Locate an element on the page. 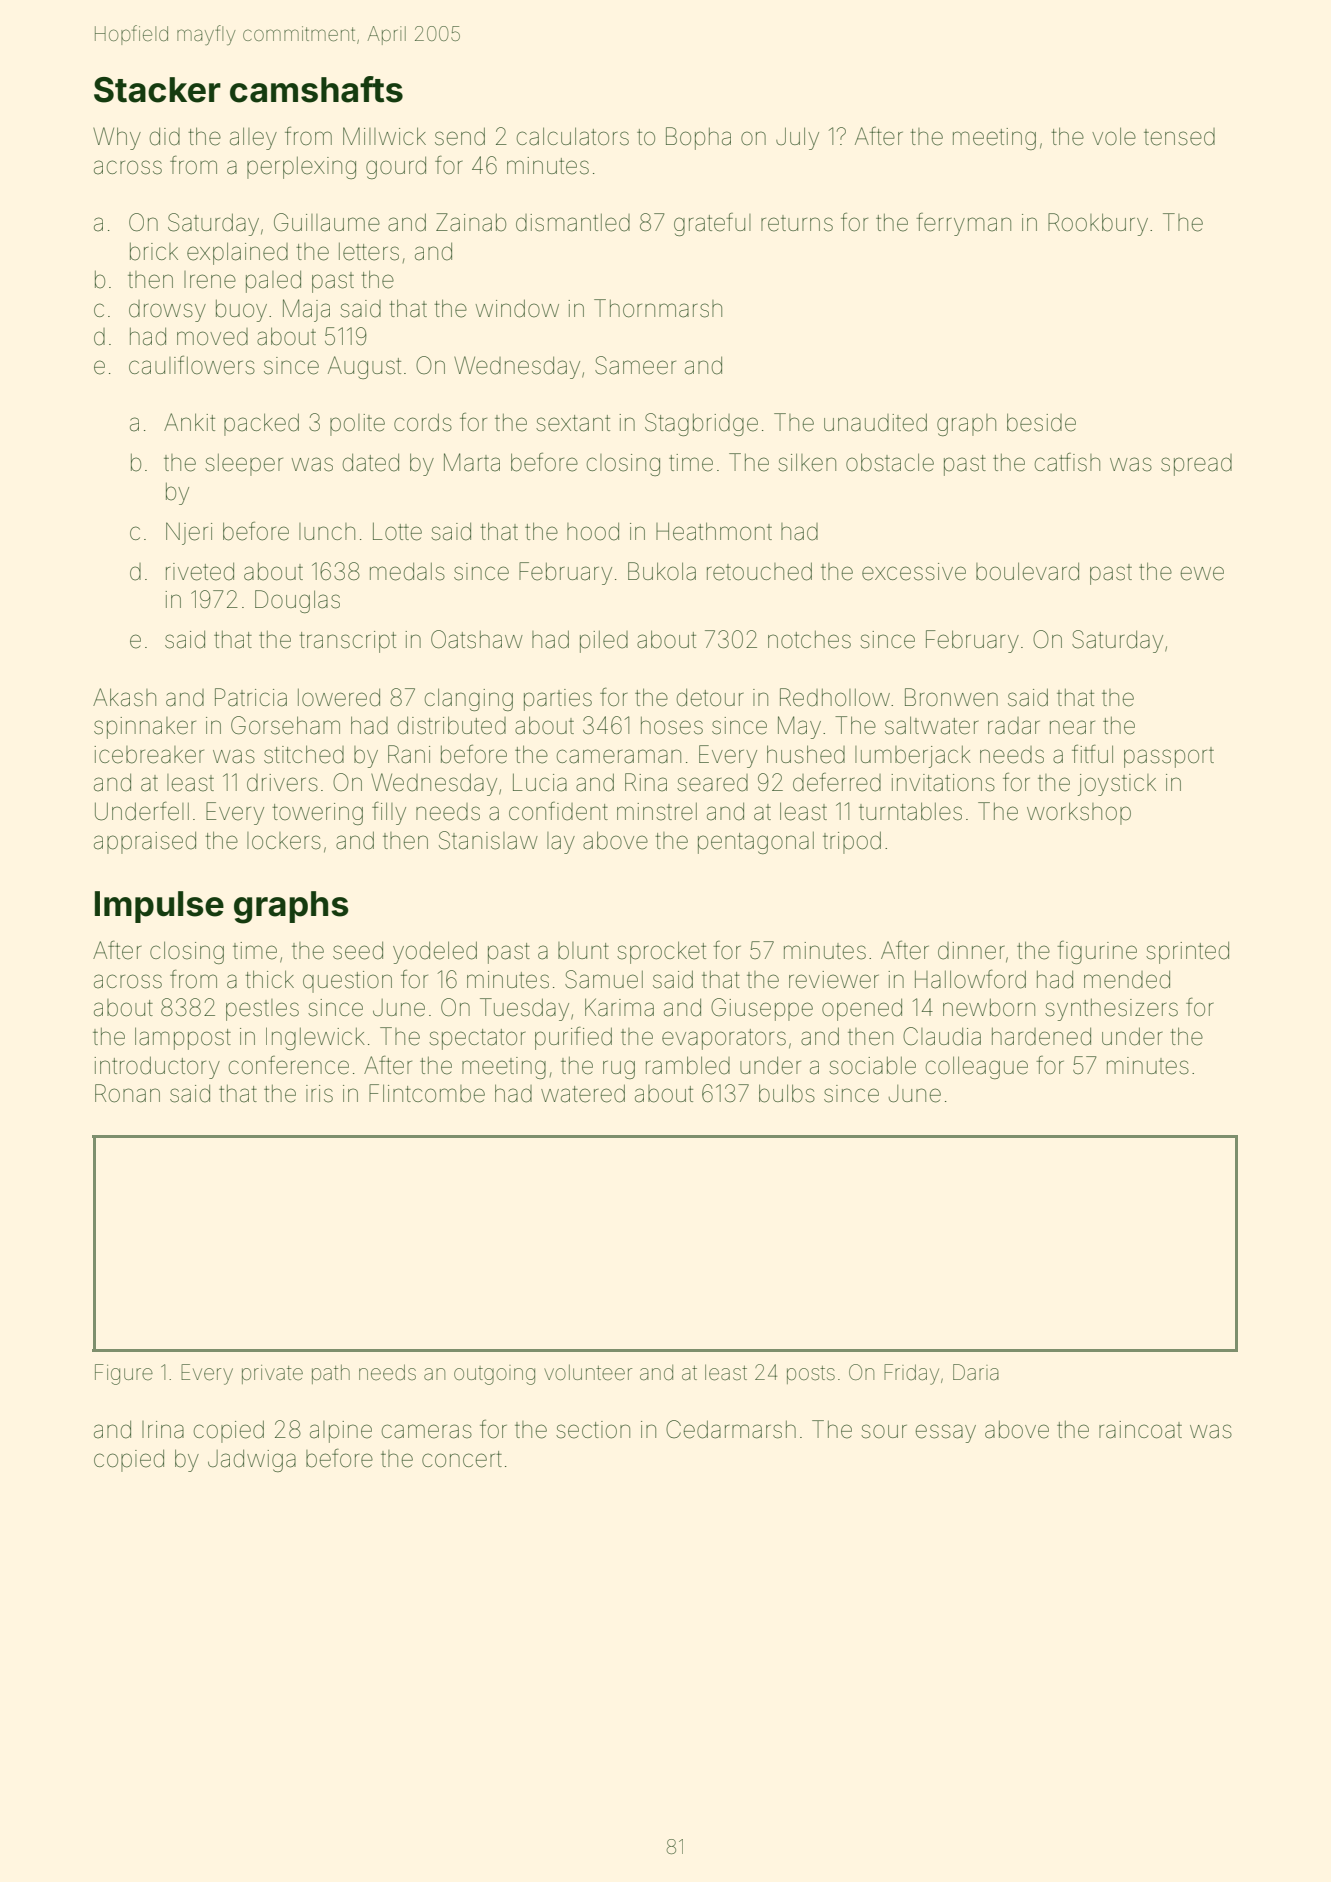  cameraman is located at coordinates (619, 756).
